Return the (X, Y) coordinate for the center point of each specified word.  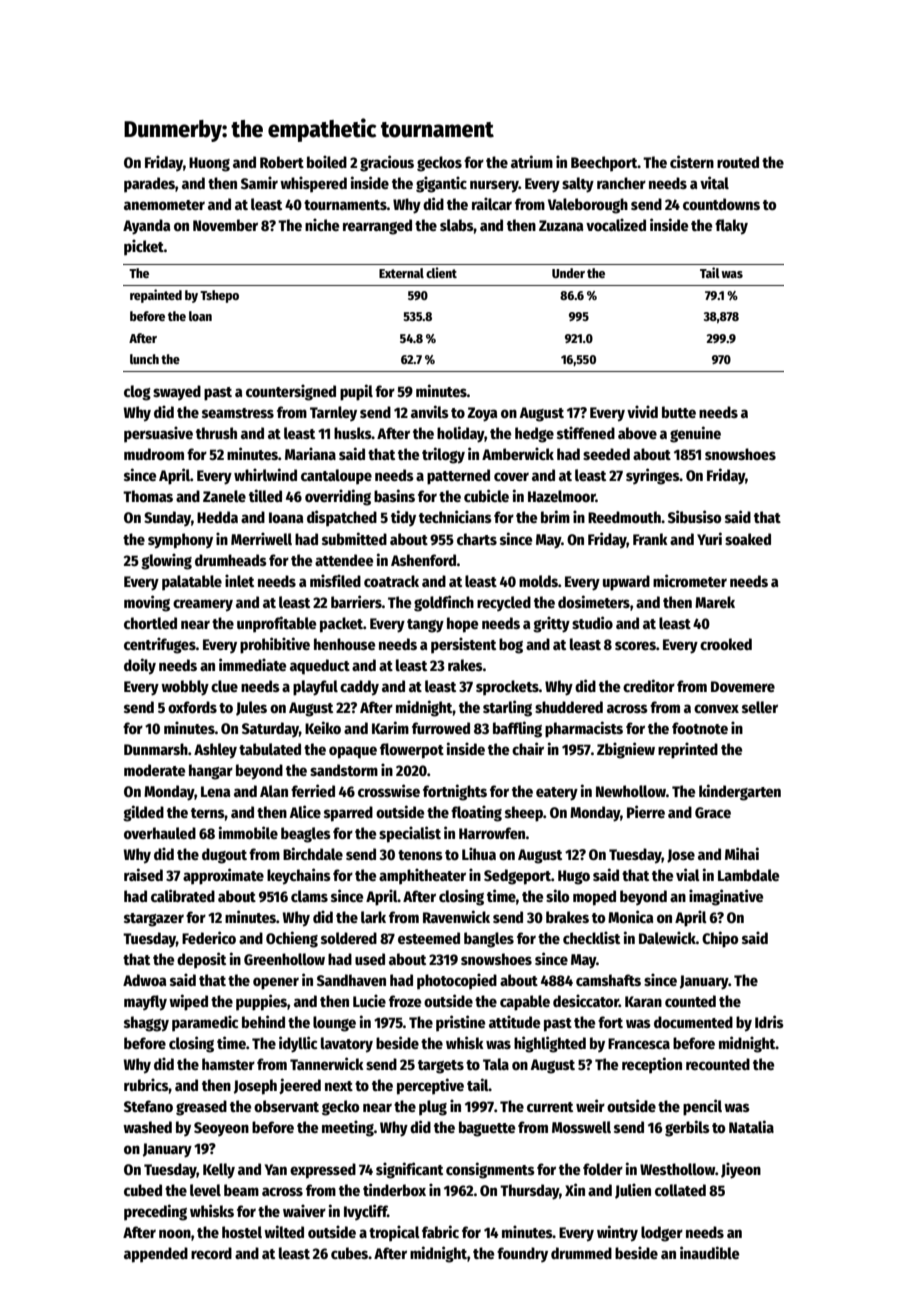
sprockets (507, 688)
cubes (349, 1253)
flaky (731, 227)
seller (760, 707)
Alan (274, 791)
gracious (387, 163)
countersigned (291, 392)
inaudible (710, 1252)
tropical (394, 1233)
